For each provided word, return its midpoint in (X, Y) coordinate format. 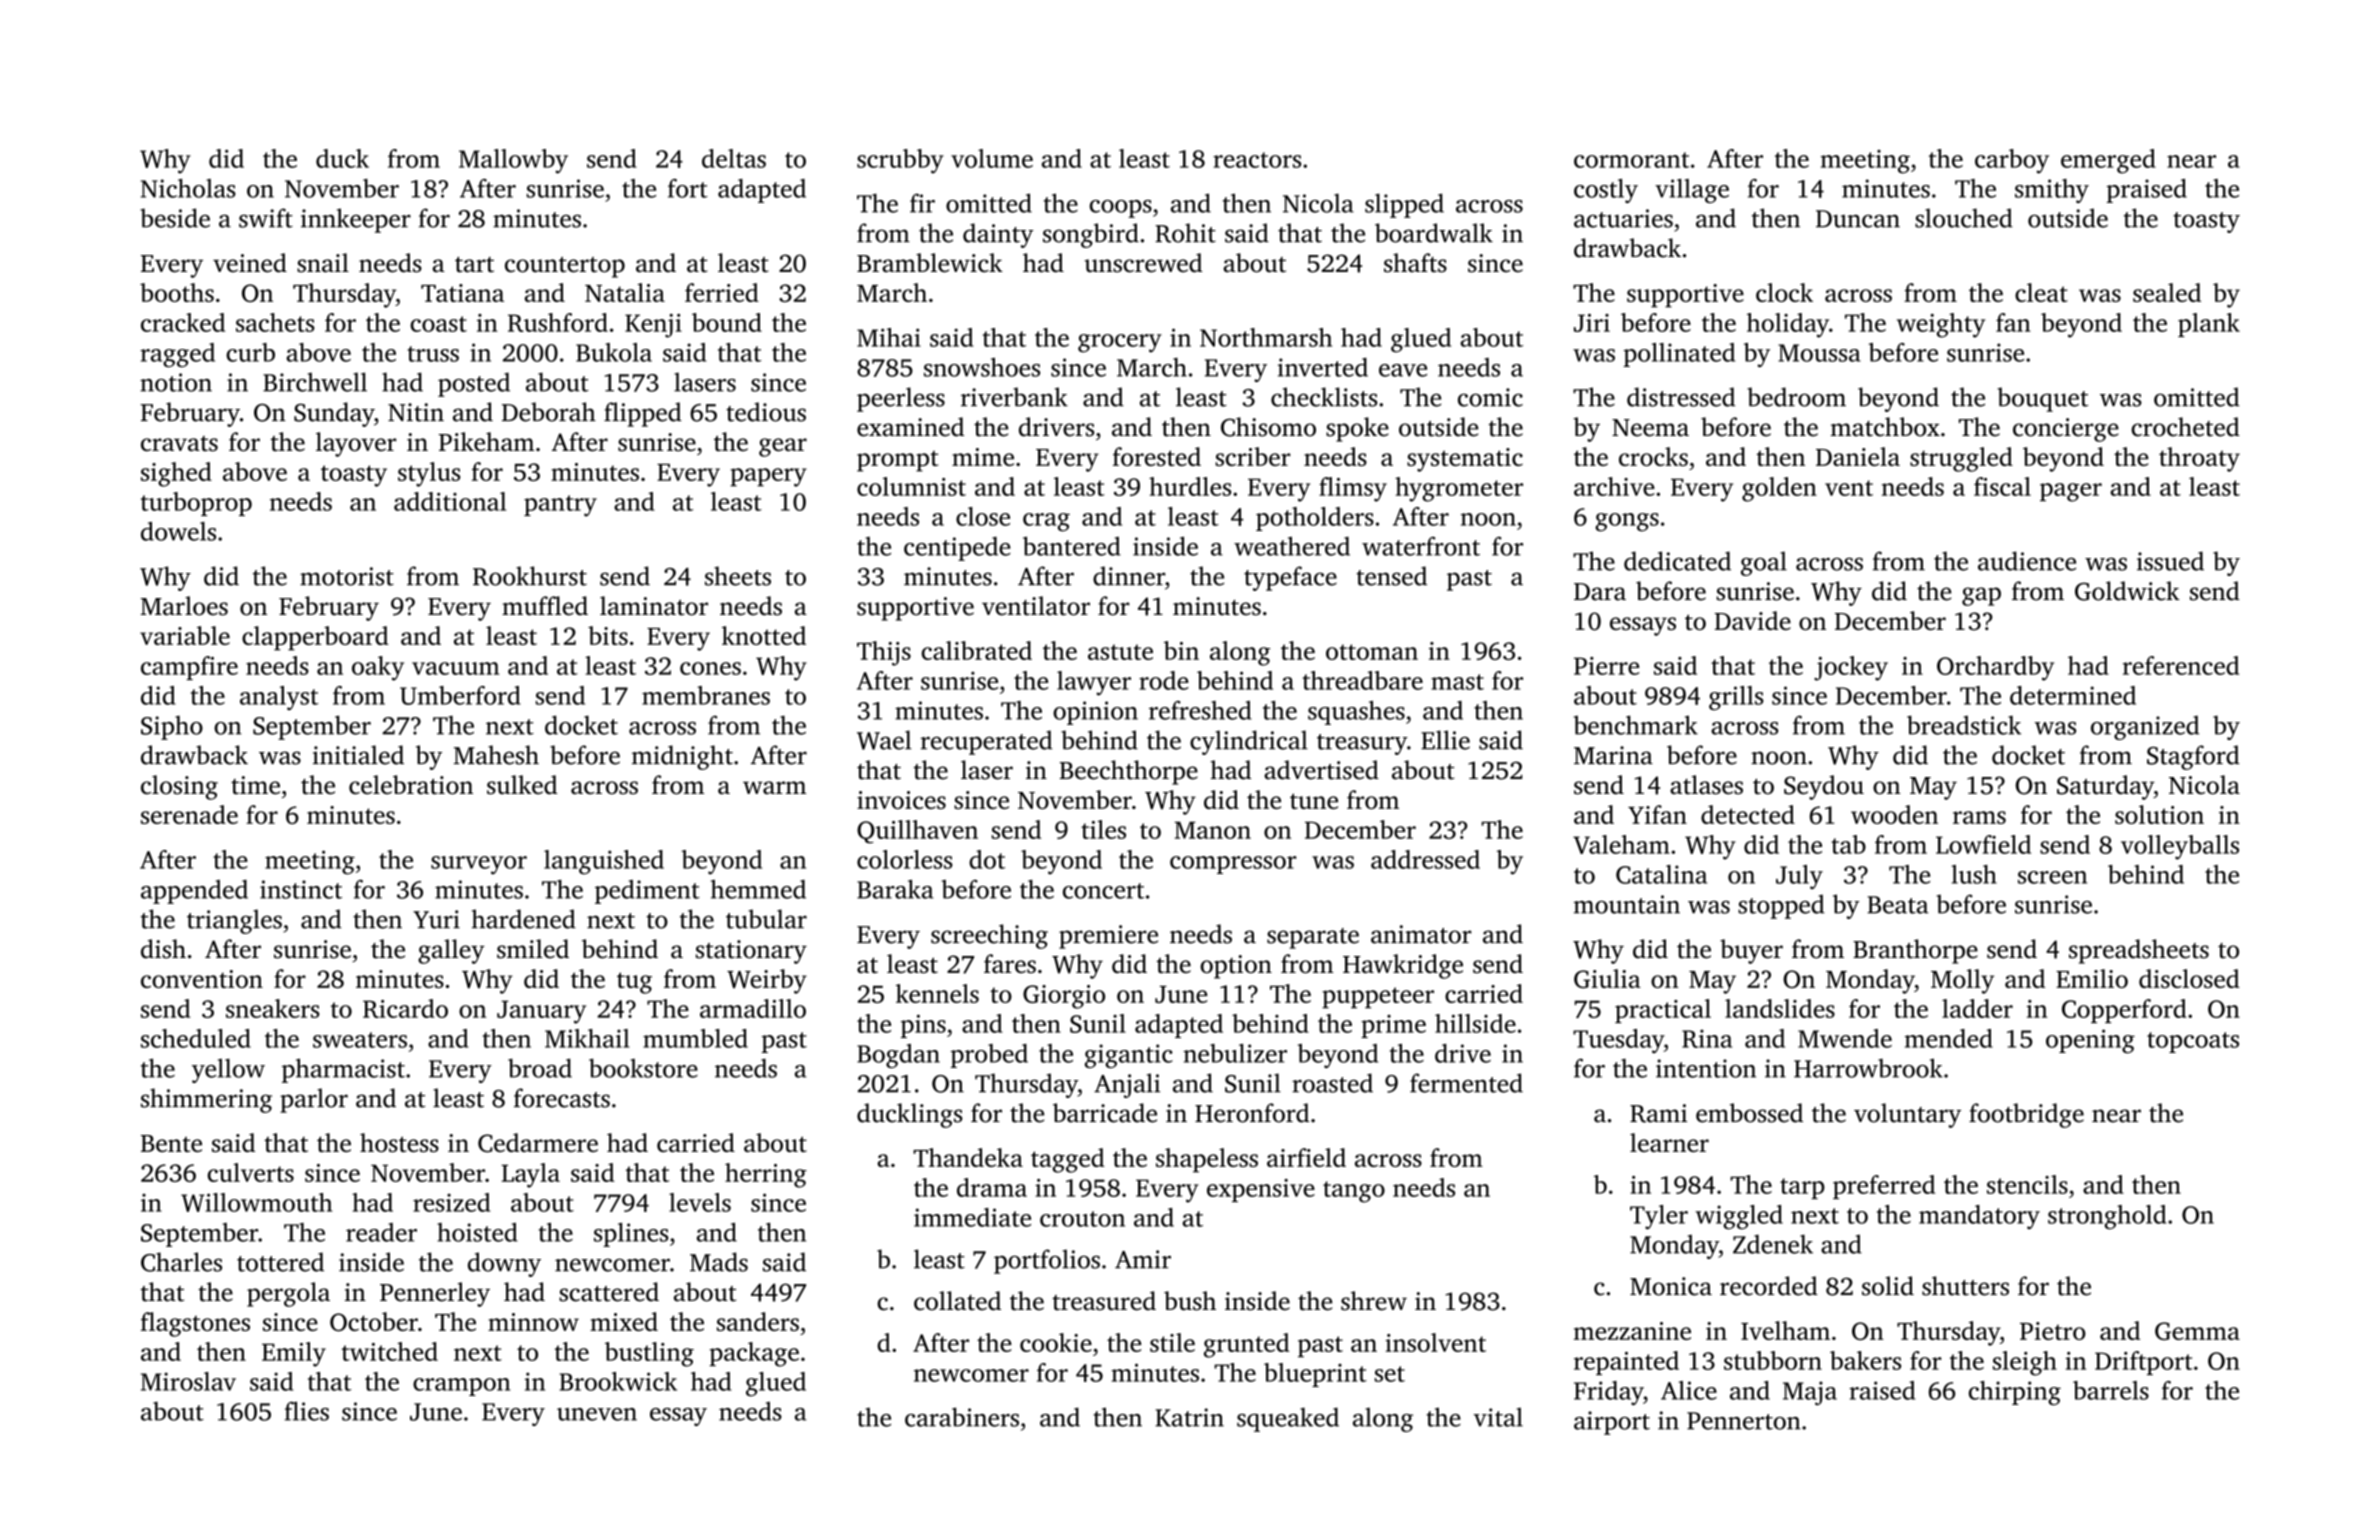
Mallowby (513, 161)
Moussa (1819, 353)
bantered (1072, 546)
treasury (1362, 744)
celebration (411, 785)
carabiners (962, 1417)
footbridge (2026, 1115)
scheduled (196, 1038)
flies (307, 1411)
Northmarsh (1266, 337)
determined (2073, 695)
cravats (179, 443)
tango (1354, 1192)
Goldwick (2127, 591)
